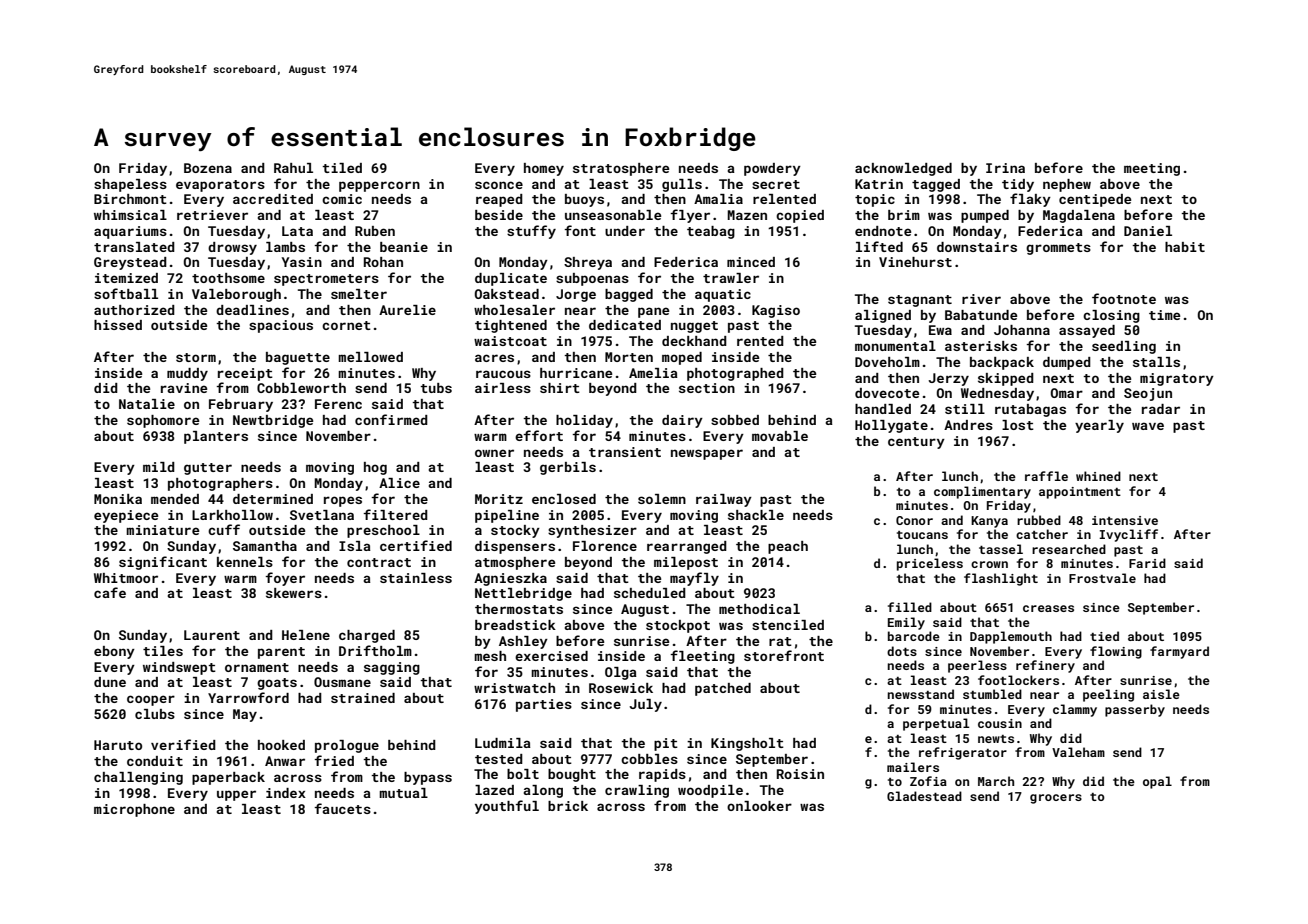 This screenshot has width=1308, height=924. Describe the element at coordinates (724, 500) in the screenshot. I see `railway` at that location.
